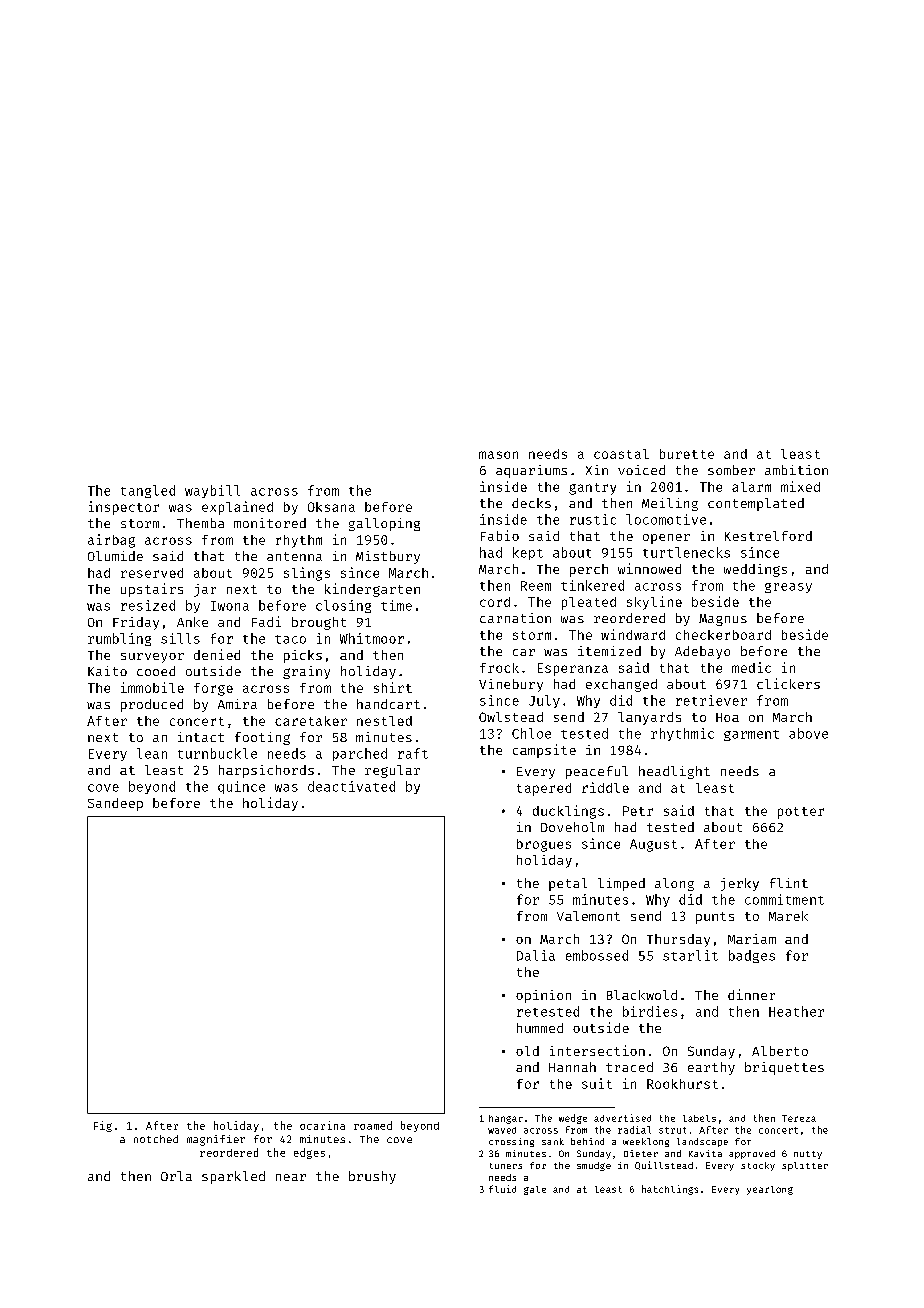 The height and width of the screenshot is (1308, 924). Describe the element at coordinates (119, 639) in the screenshot. I see `rumbling` at that location.
